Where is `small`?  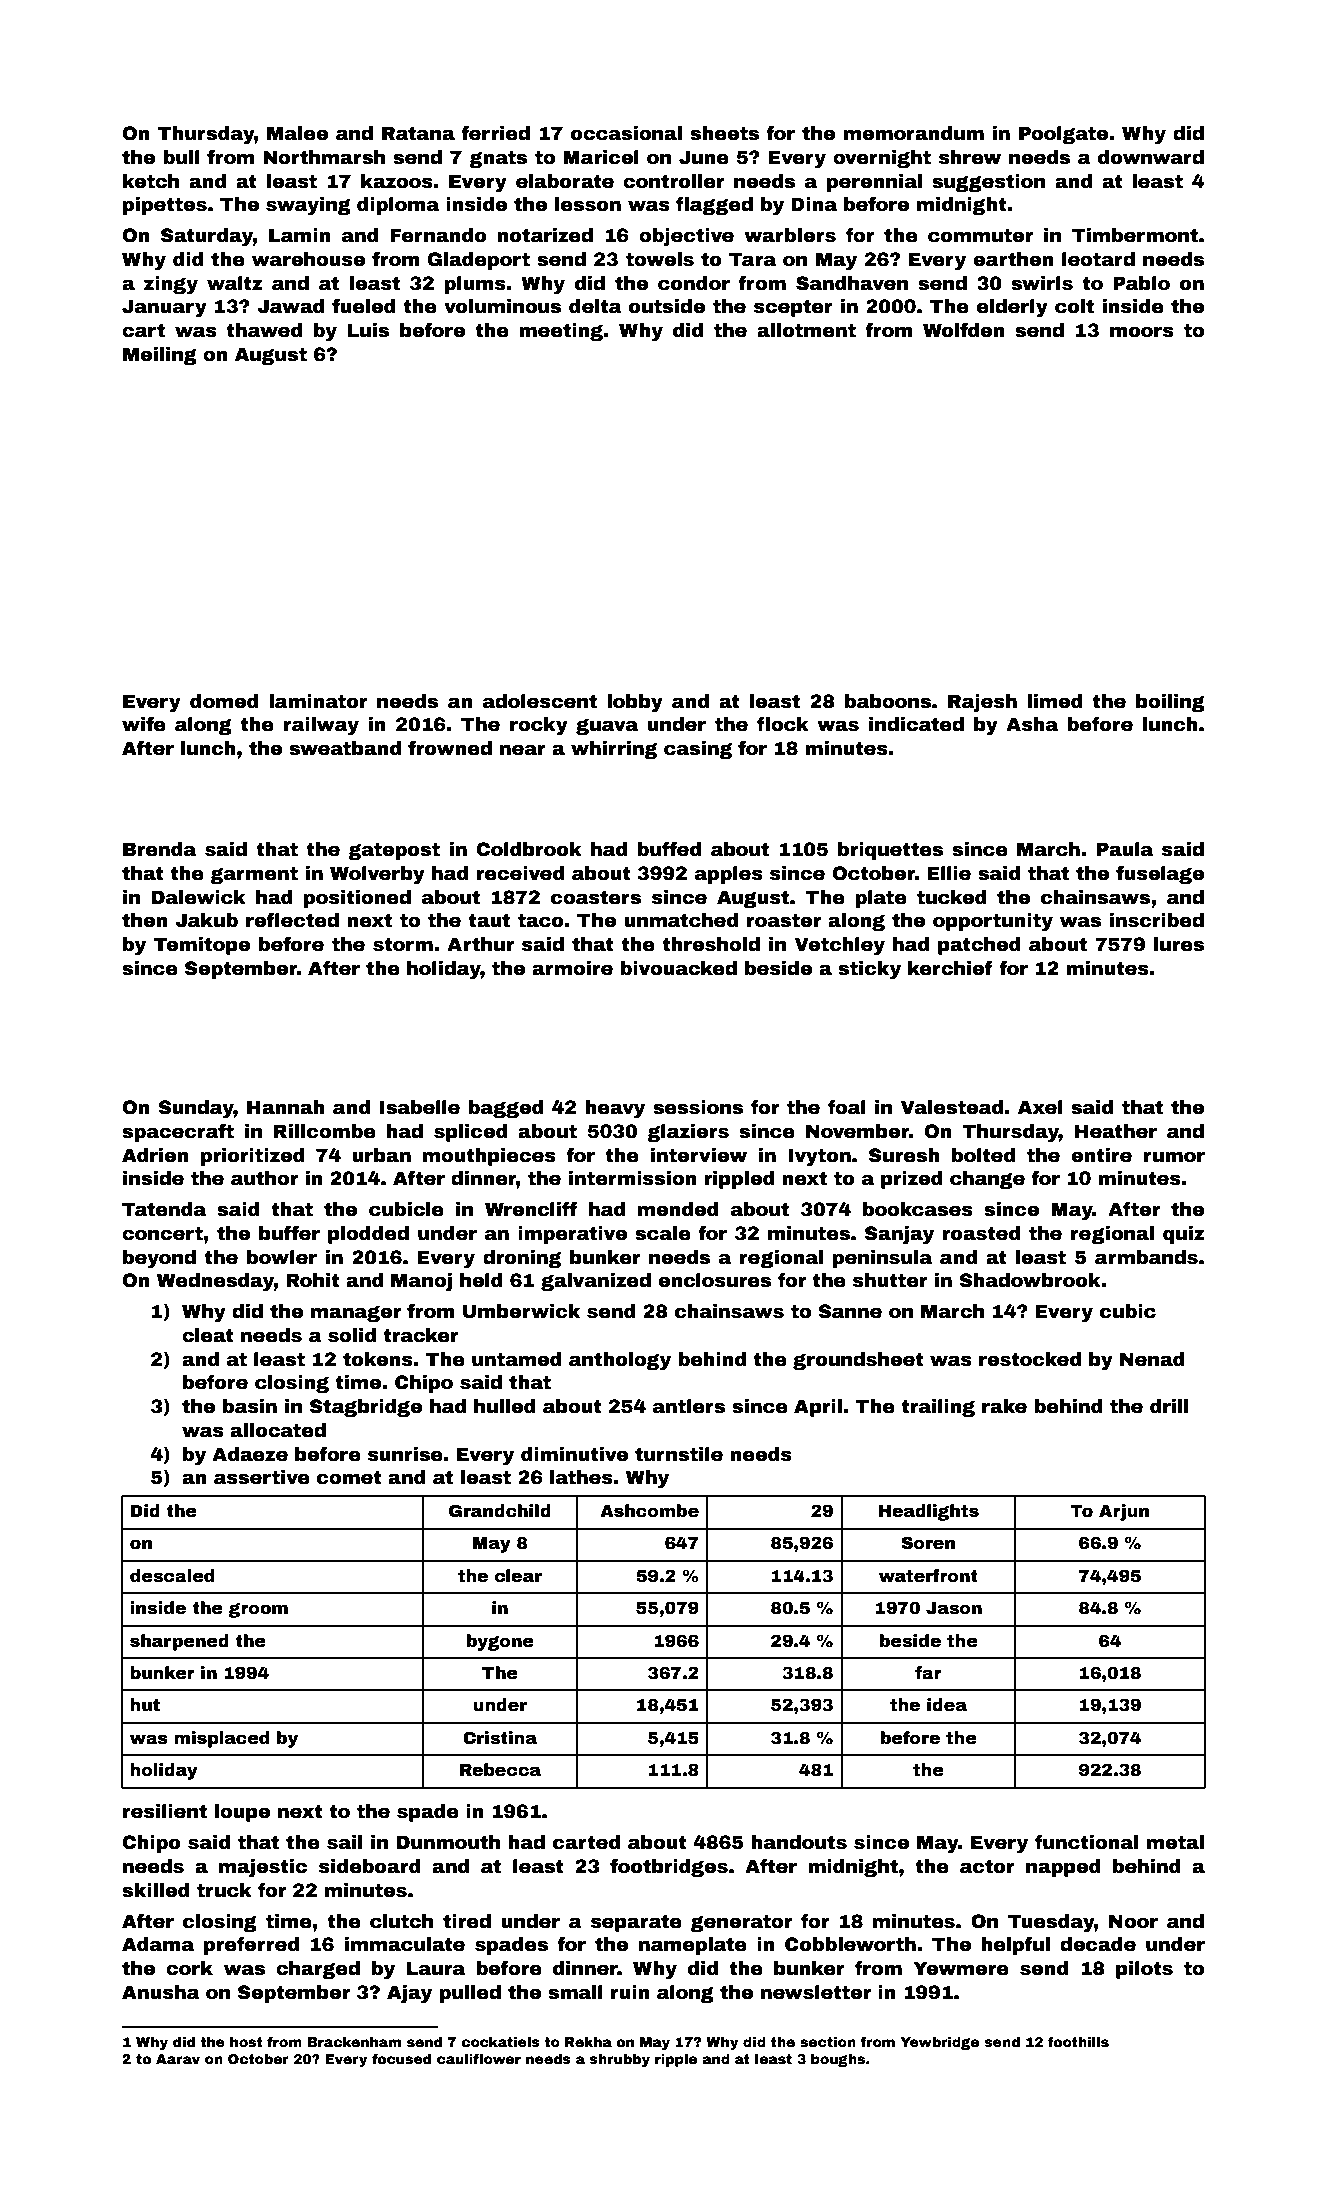
small is located at coordinates (575, 1992).
